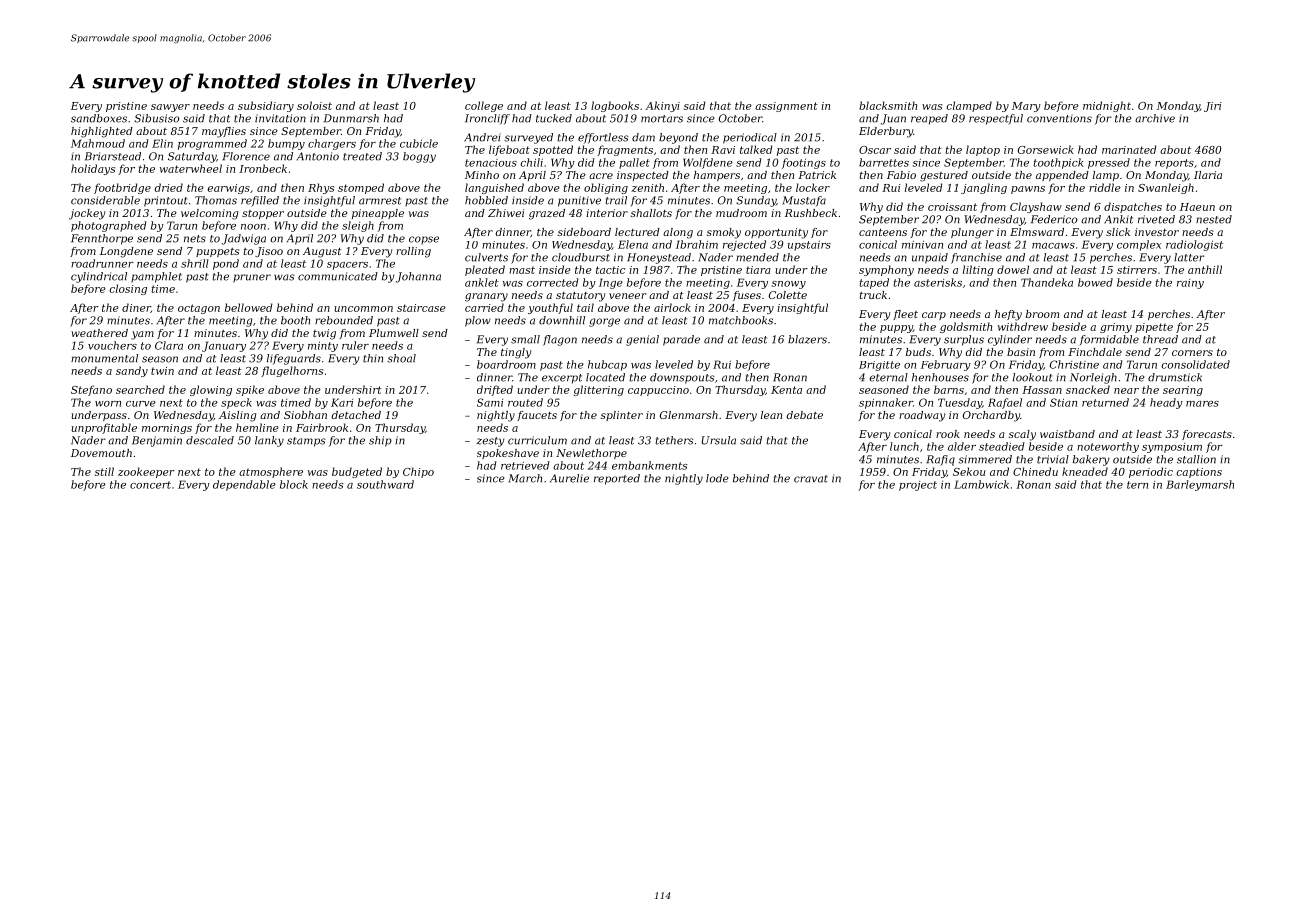 The height and width of the screenshot is (924, 1308). What do you see at coordinates (252, 278) in the screenshot?
I see `pruner` at bounding box center [252, 278].
